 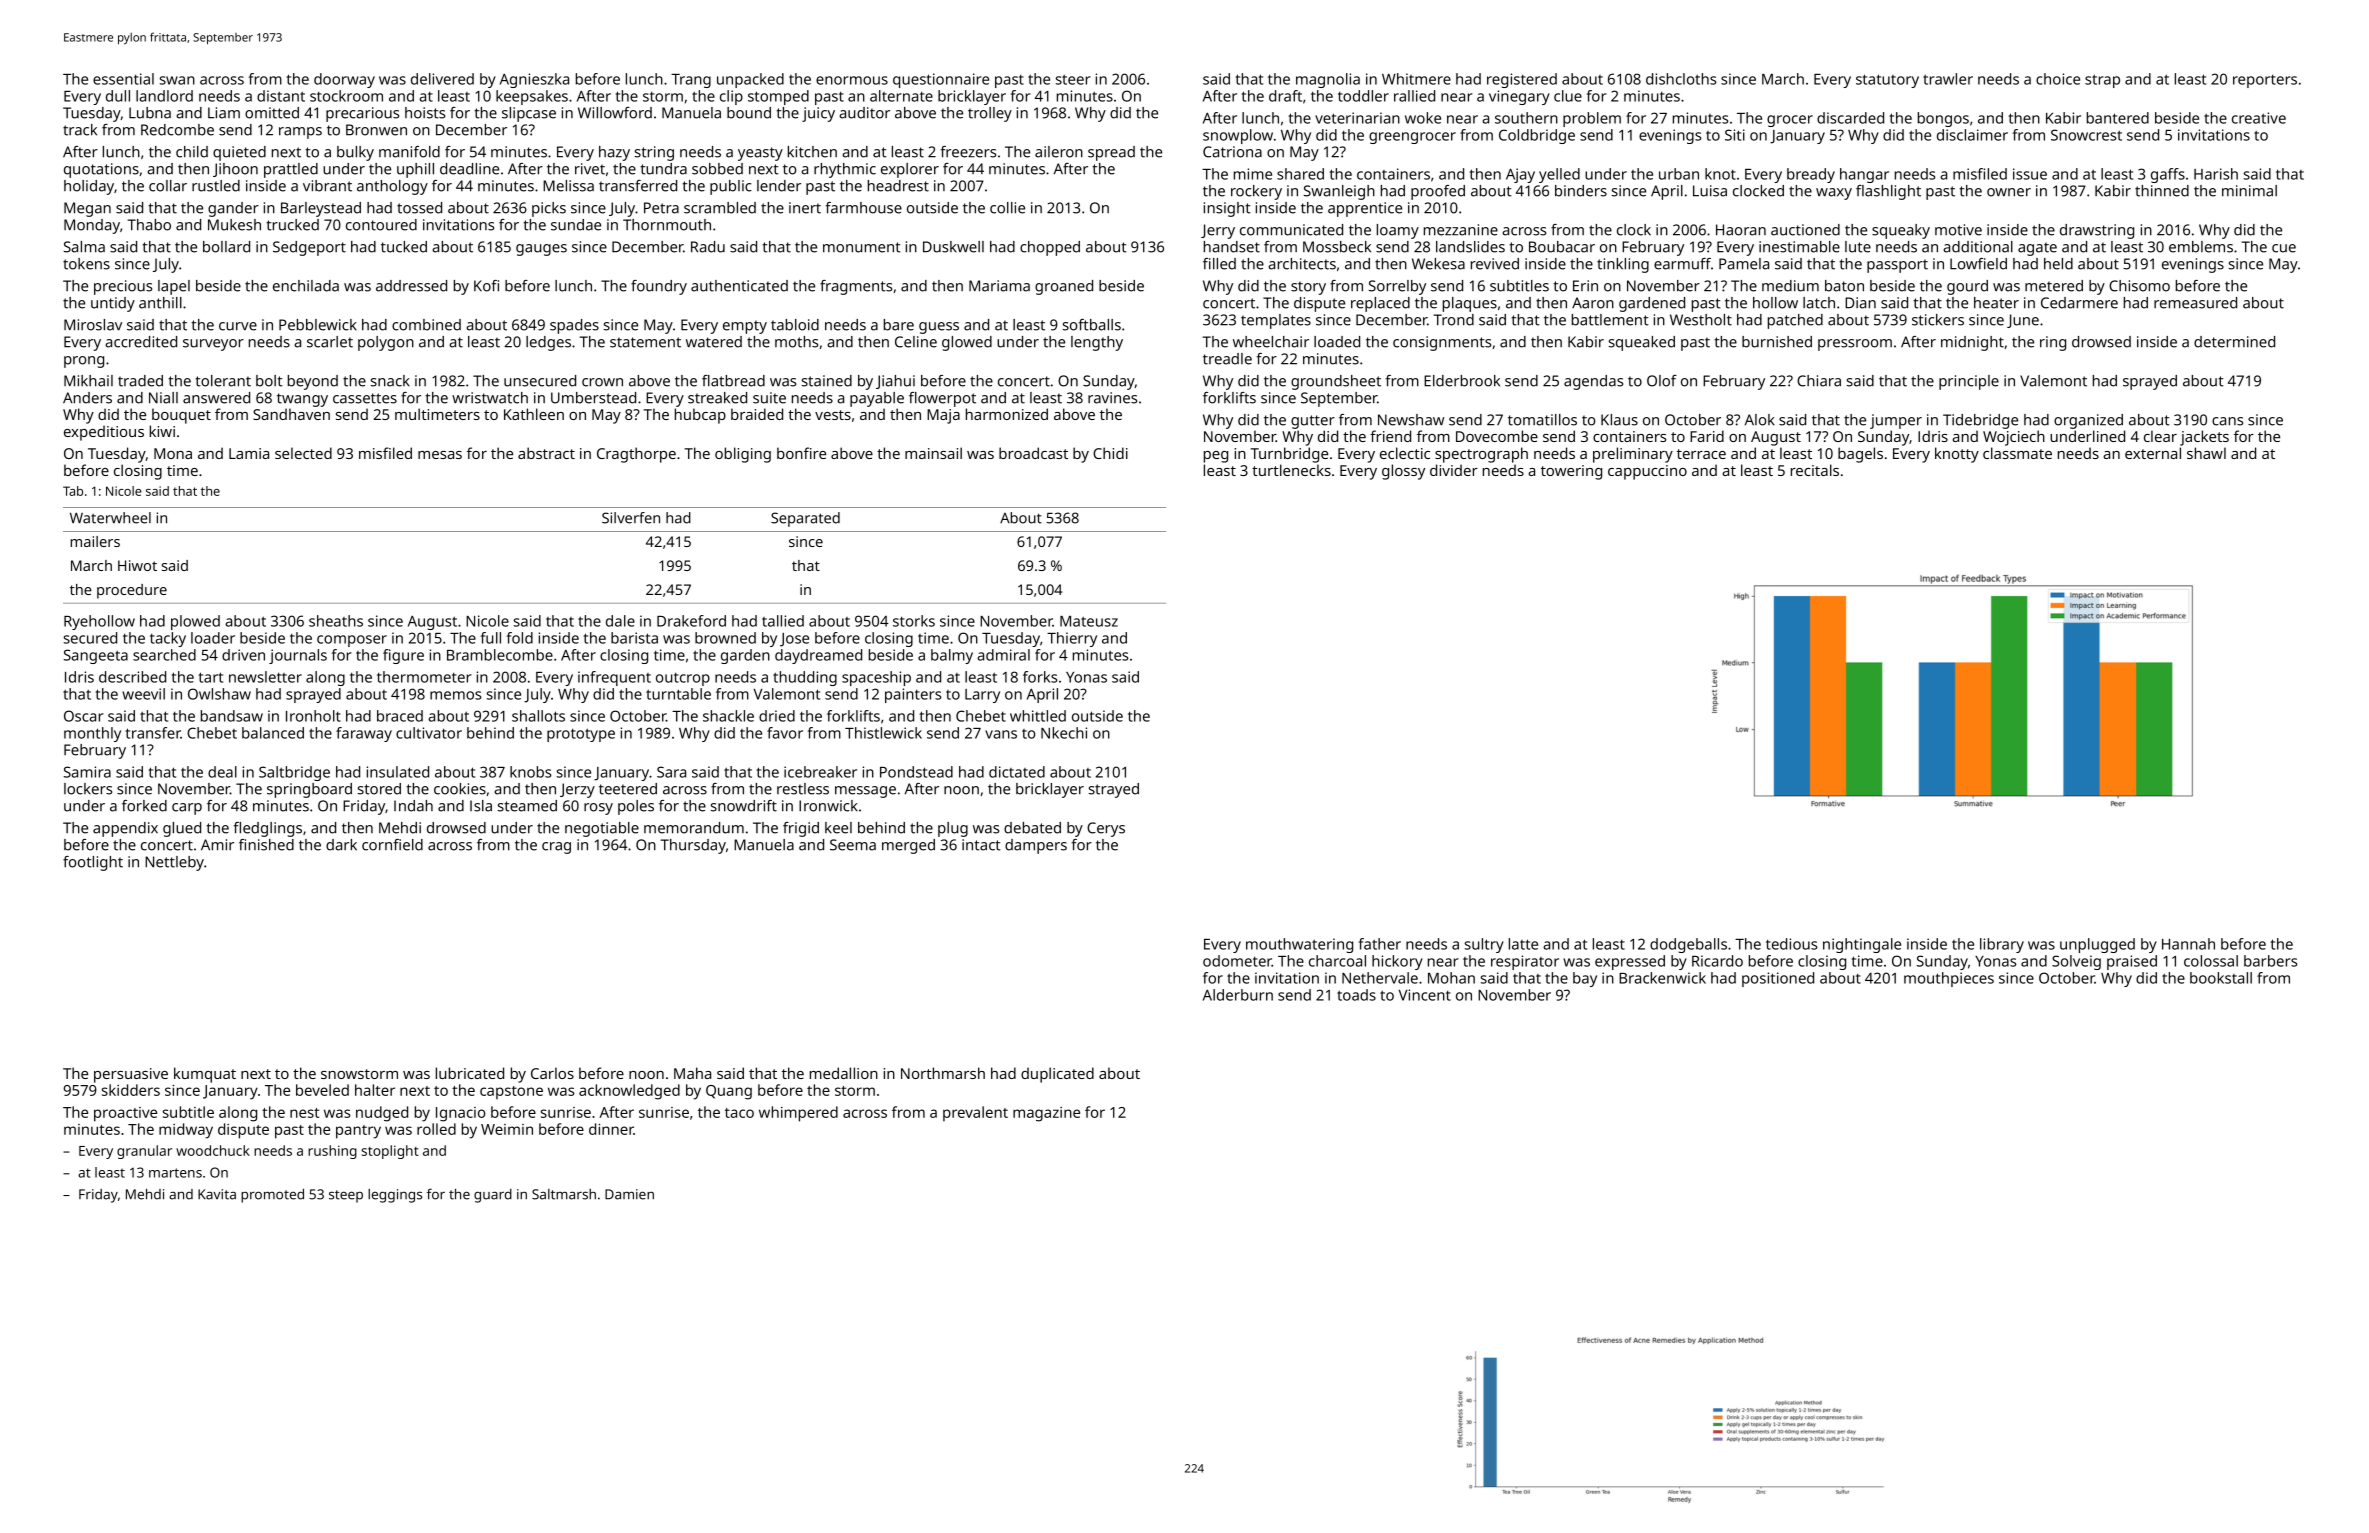 What do you see at coordinates (2188, 944) in the screenshot?
I see `Hannah` at bounding box center [2188, 944].
